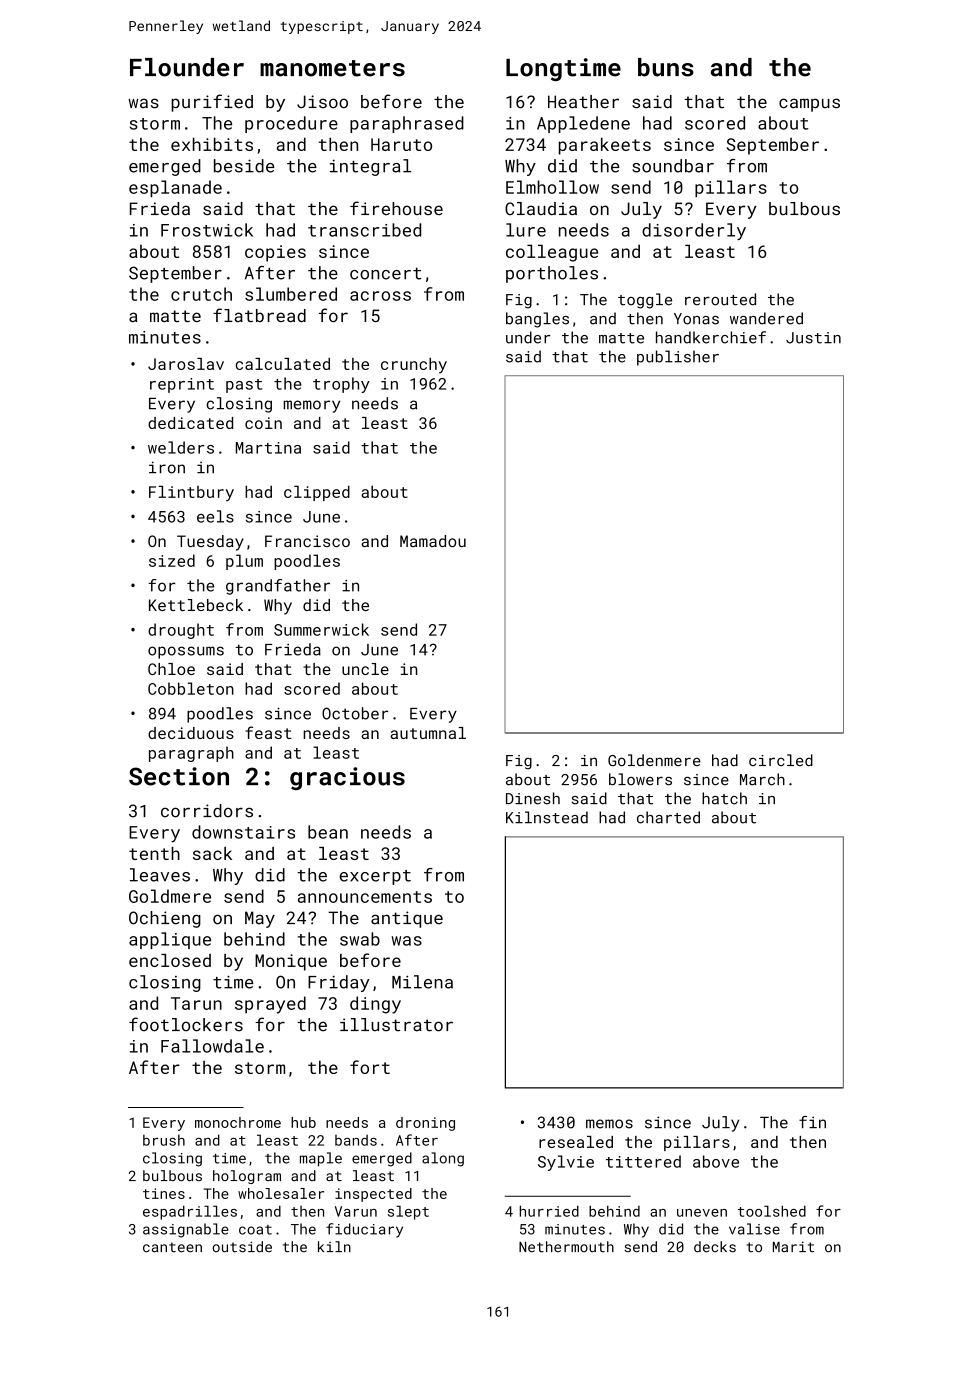  What do you see at coordinates (566, 1163) in the screenshot?
I see `Sylvie` at bounding box center [566, 1163].
